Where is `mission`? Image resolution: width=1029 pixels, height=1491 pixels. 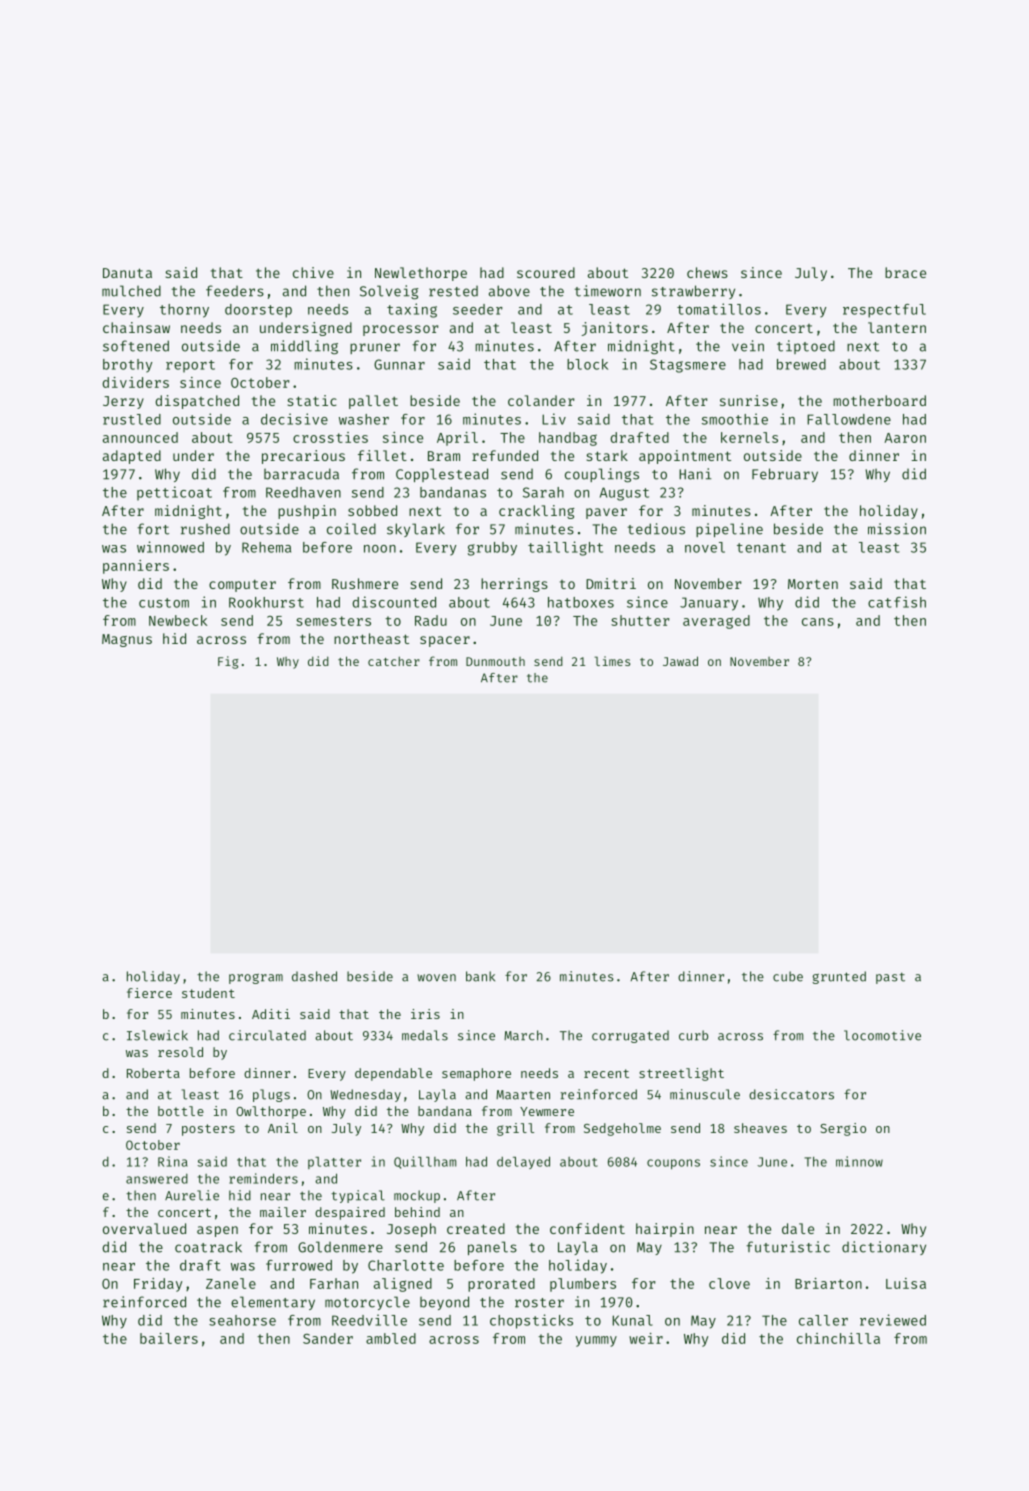
mission is located at coordinates (897, 529).
